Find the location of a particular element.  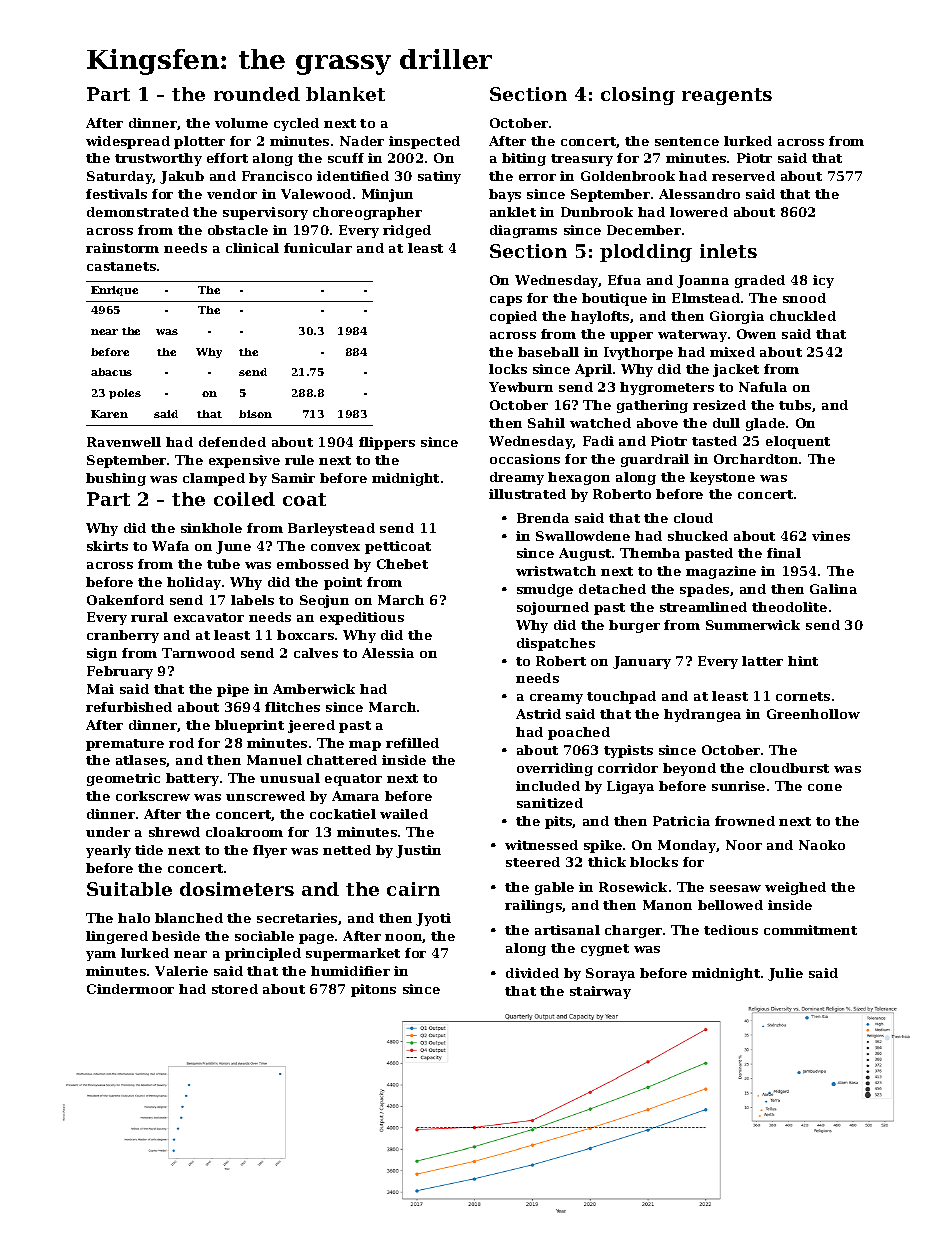

dispatches is located at coordinates (556, 644).
